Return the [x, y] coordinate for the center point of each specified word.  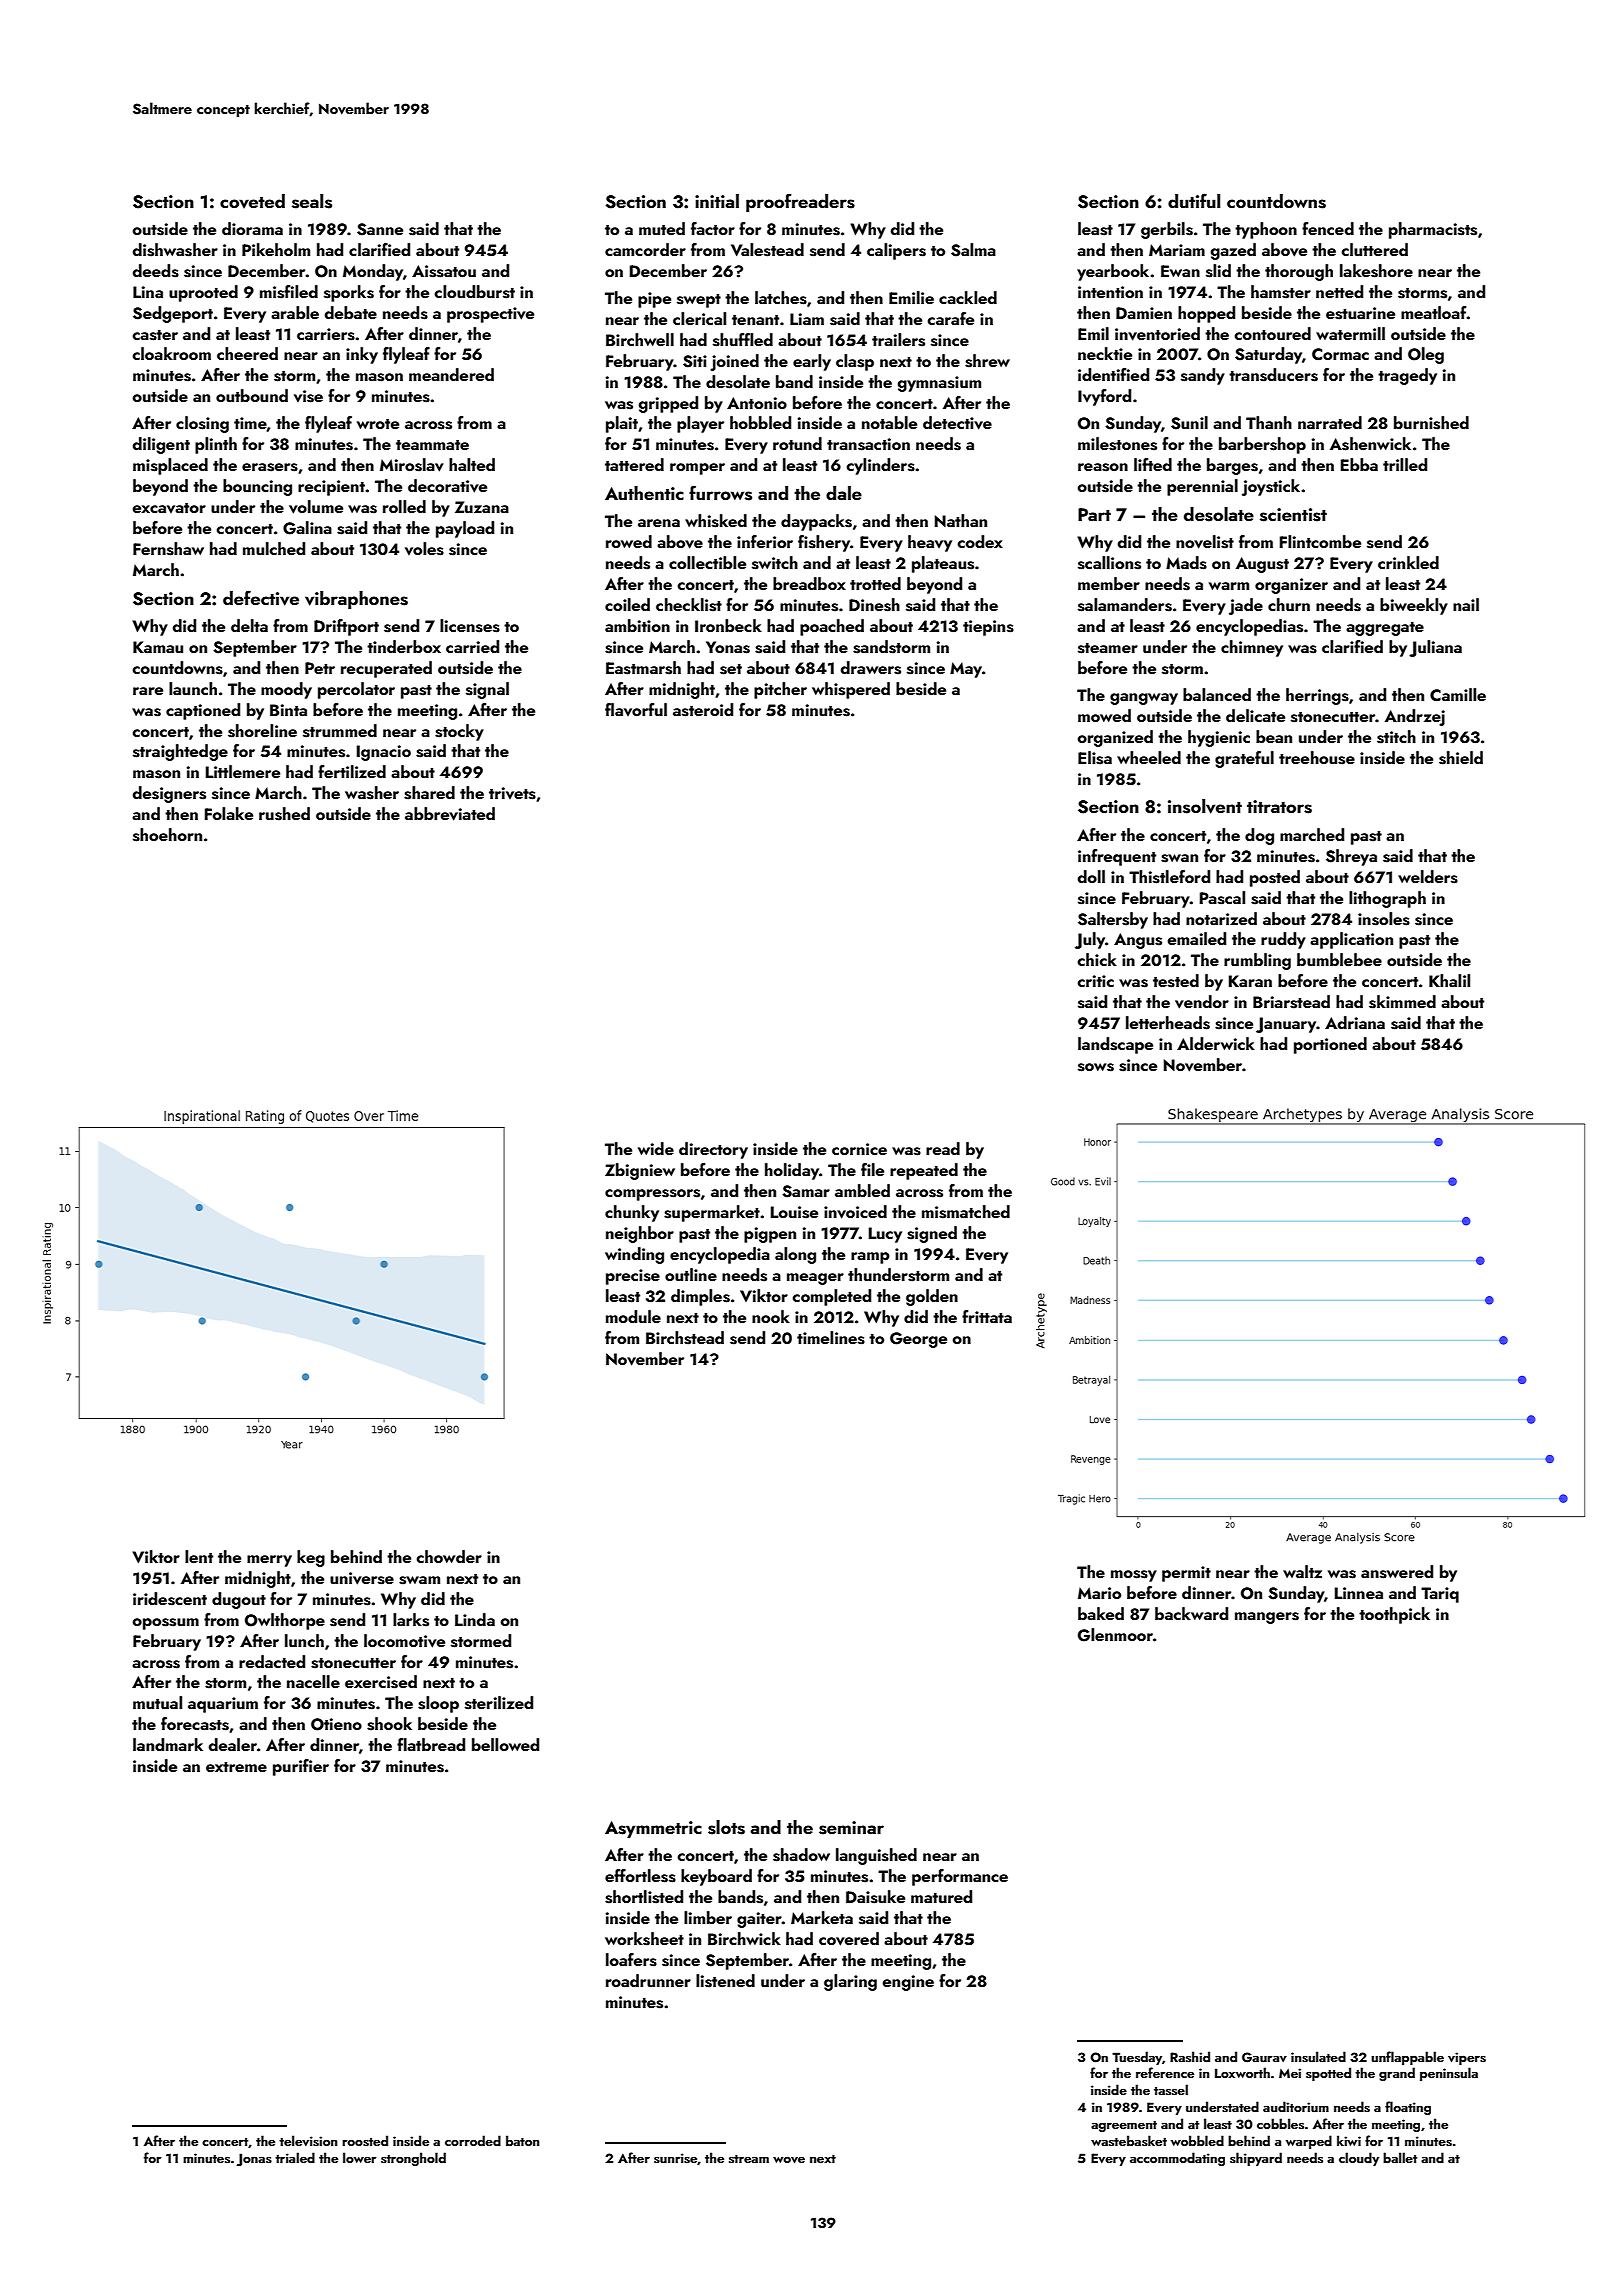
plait [622, 424]
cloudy [1359, 2159]
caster [155, 335]
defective [261, 598]
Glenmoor [1115, 1635]
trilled [1405, 464]
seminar [851, 1828]
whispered [851, 690]
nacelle [313, 1681]
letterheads [1168, 1023]
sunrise [675, 2158]
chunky [632, 1213]
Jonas [254, 2159]
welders [1428, 877]
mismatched [966, 1212]
